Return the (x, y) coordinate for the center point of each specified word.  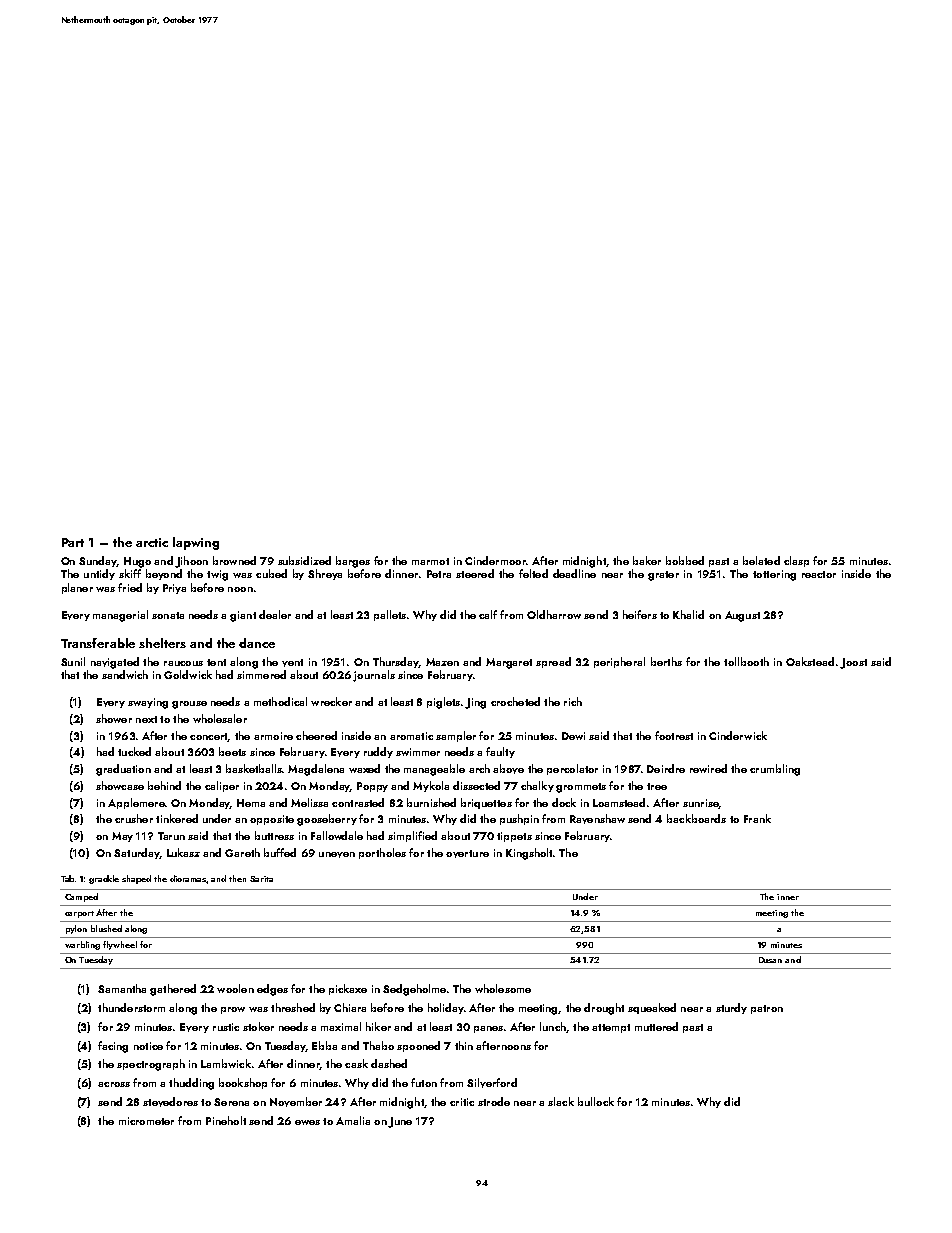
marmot (430, 561)
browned (234, 560)
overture (467, 854)
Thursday (396, 662)
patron (767, 1009)
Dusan (770, 960)
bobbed (685, 560)
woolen (235, 988)
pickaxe (348, 989)
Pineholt (226, 1120)
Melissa (309, 802)
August (742, 616)
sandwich (125, 674)
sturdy (731, 1008)
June (400, 1122)
